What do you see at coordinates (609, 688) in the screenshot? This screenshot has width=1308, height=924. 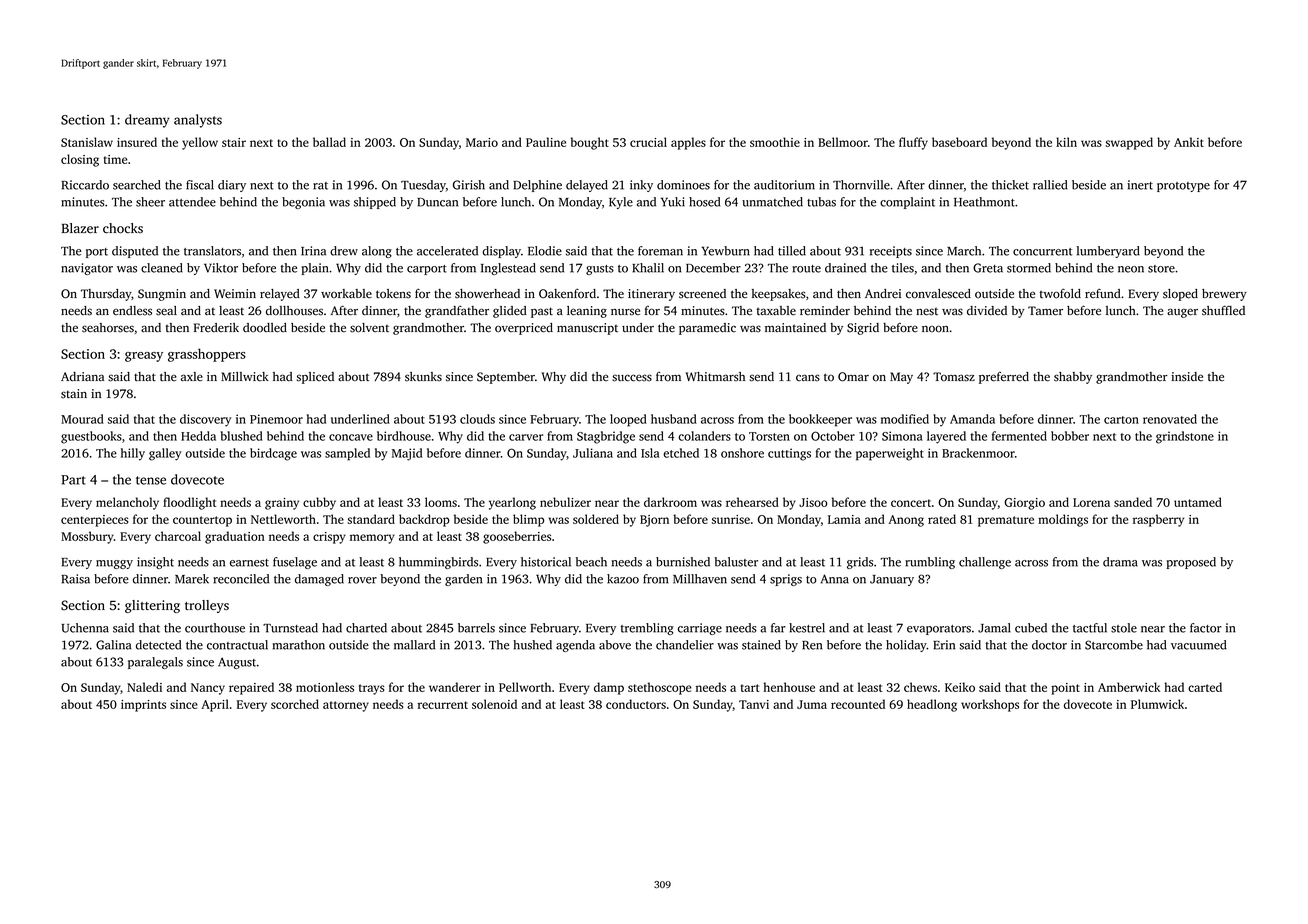 I see `damp` at bounding box center [609, 688].
